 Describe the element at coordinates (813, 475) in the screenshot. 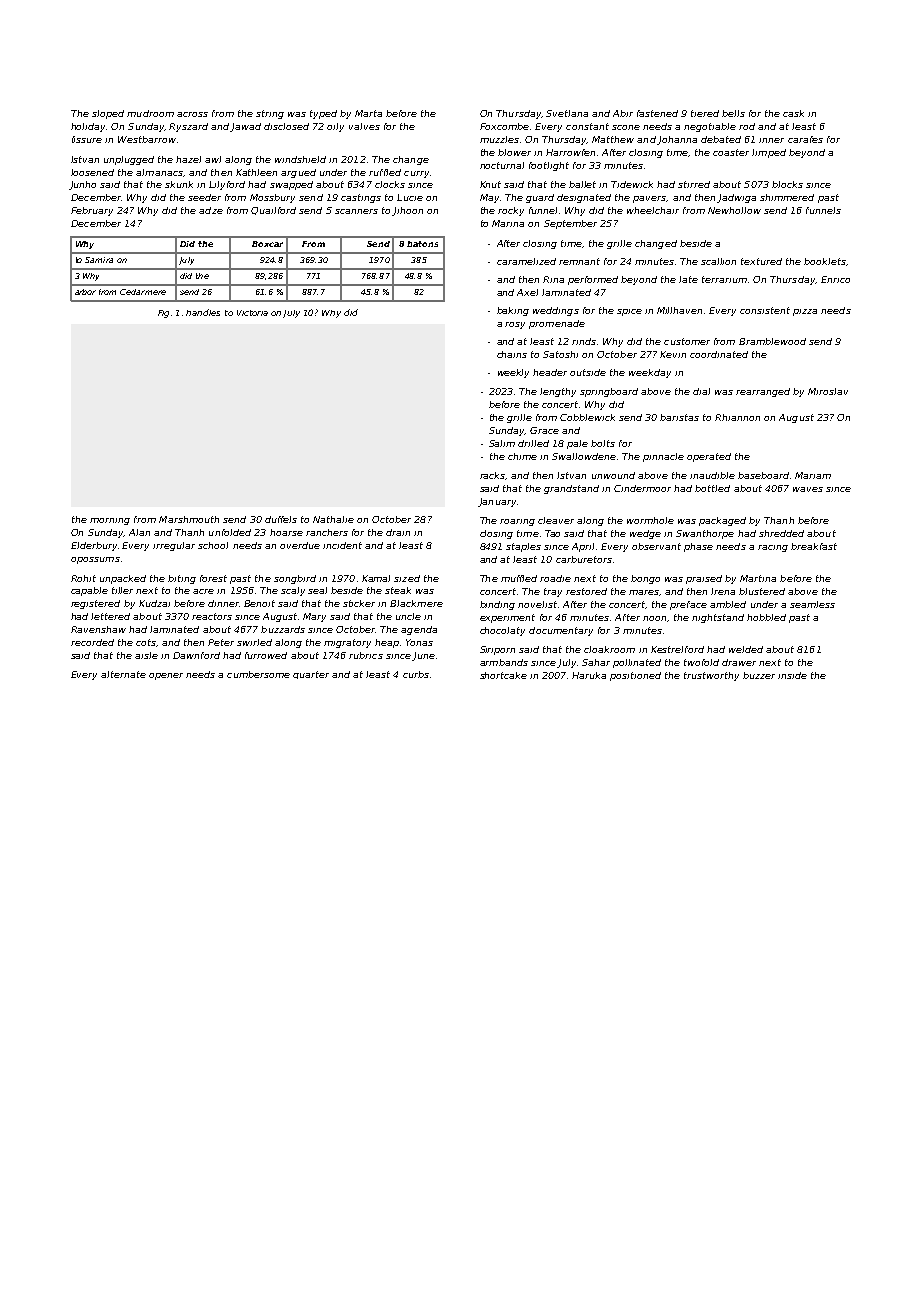

I see `Mariam` at that location.
